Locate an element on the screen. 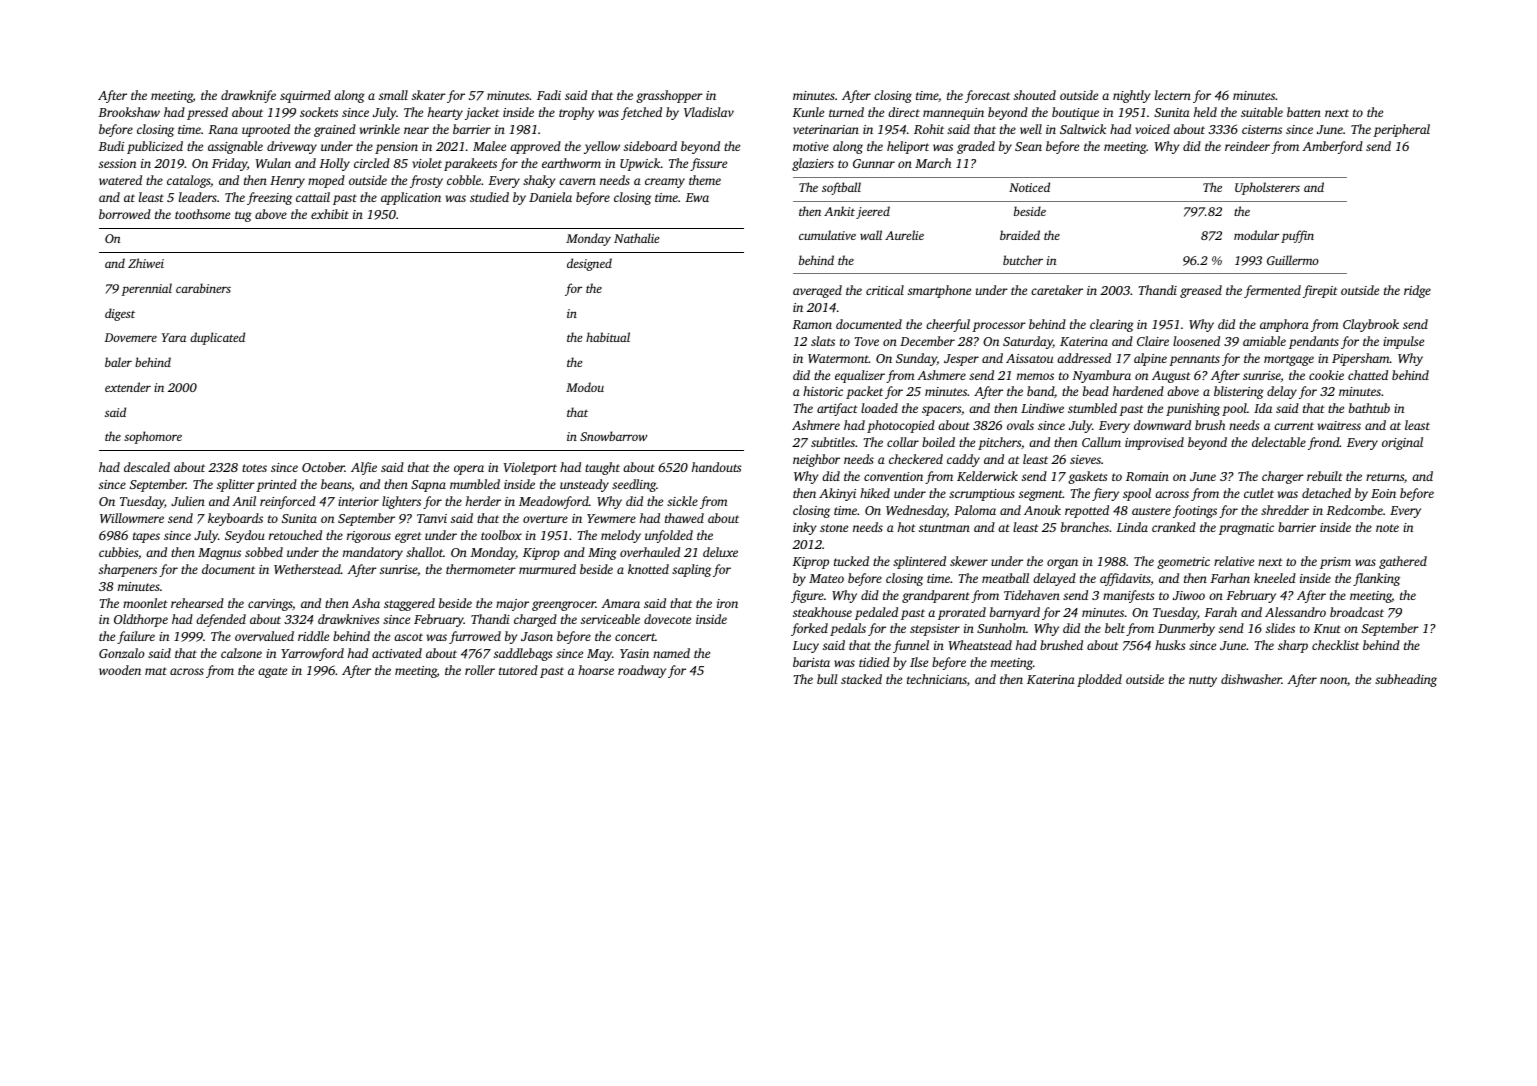 The height and width of the screenshot is (1086, 1537). pendants is located at coordinates (1314, 342).
